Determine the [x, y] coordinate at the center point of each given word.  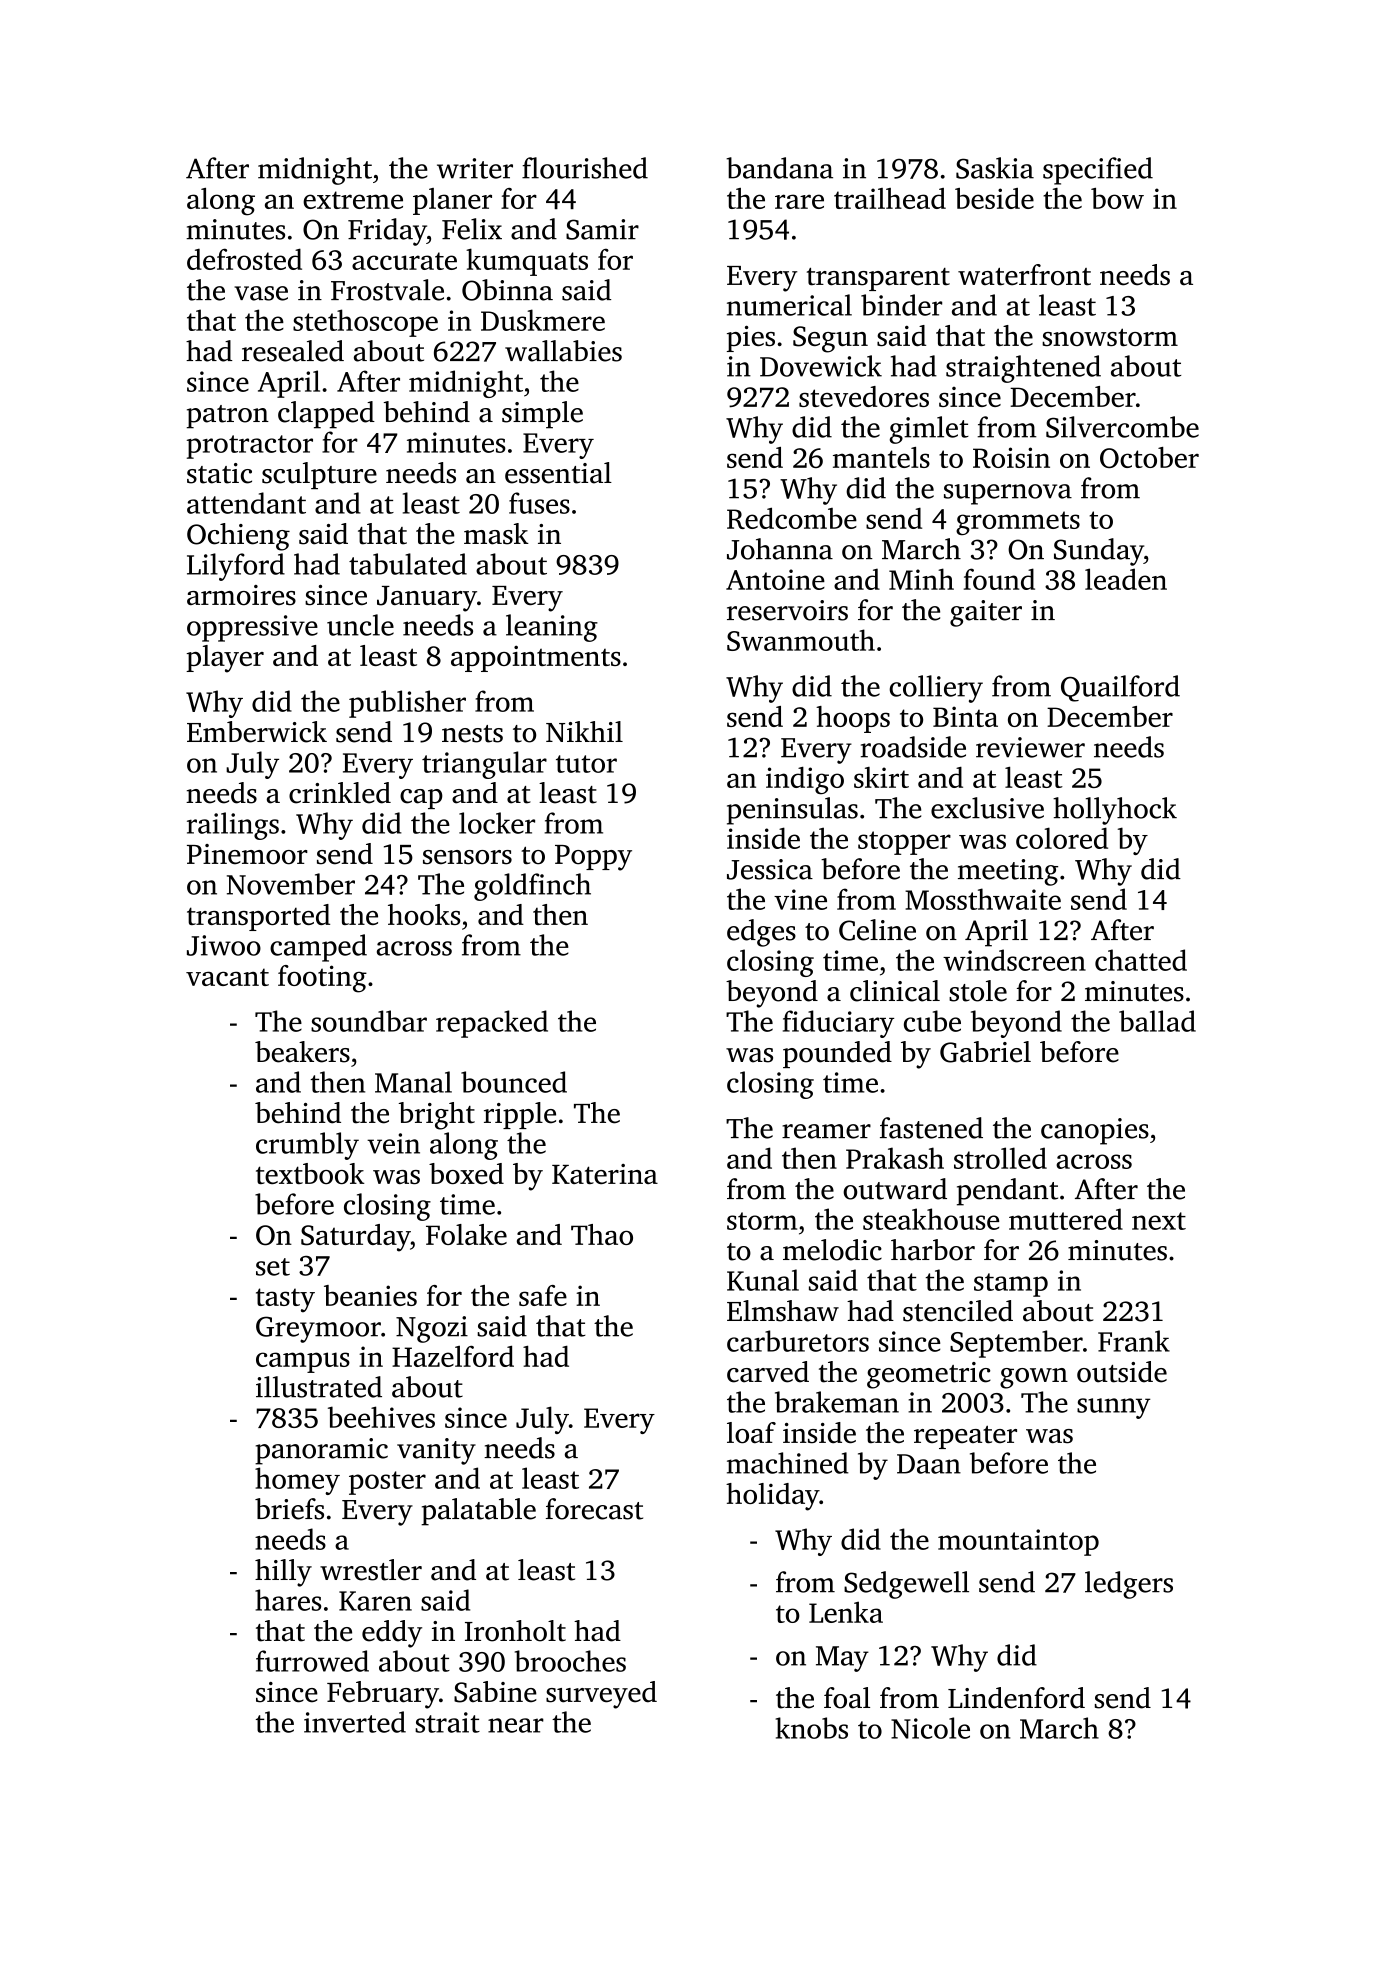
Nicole [930, 1728]
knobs [811, 1728]
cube [932, 1021]
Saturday [355, 1238]
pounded [837, 1054]
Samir [602, 229]
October [1149, 457]
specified [1098, 171]
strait [447, 1722]
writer [475, 168]
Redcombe [792, 518]
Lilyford [236, 567]
